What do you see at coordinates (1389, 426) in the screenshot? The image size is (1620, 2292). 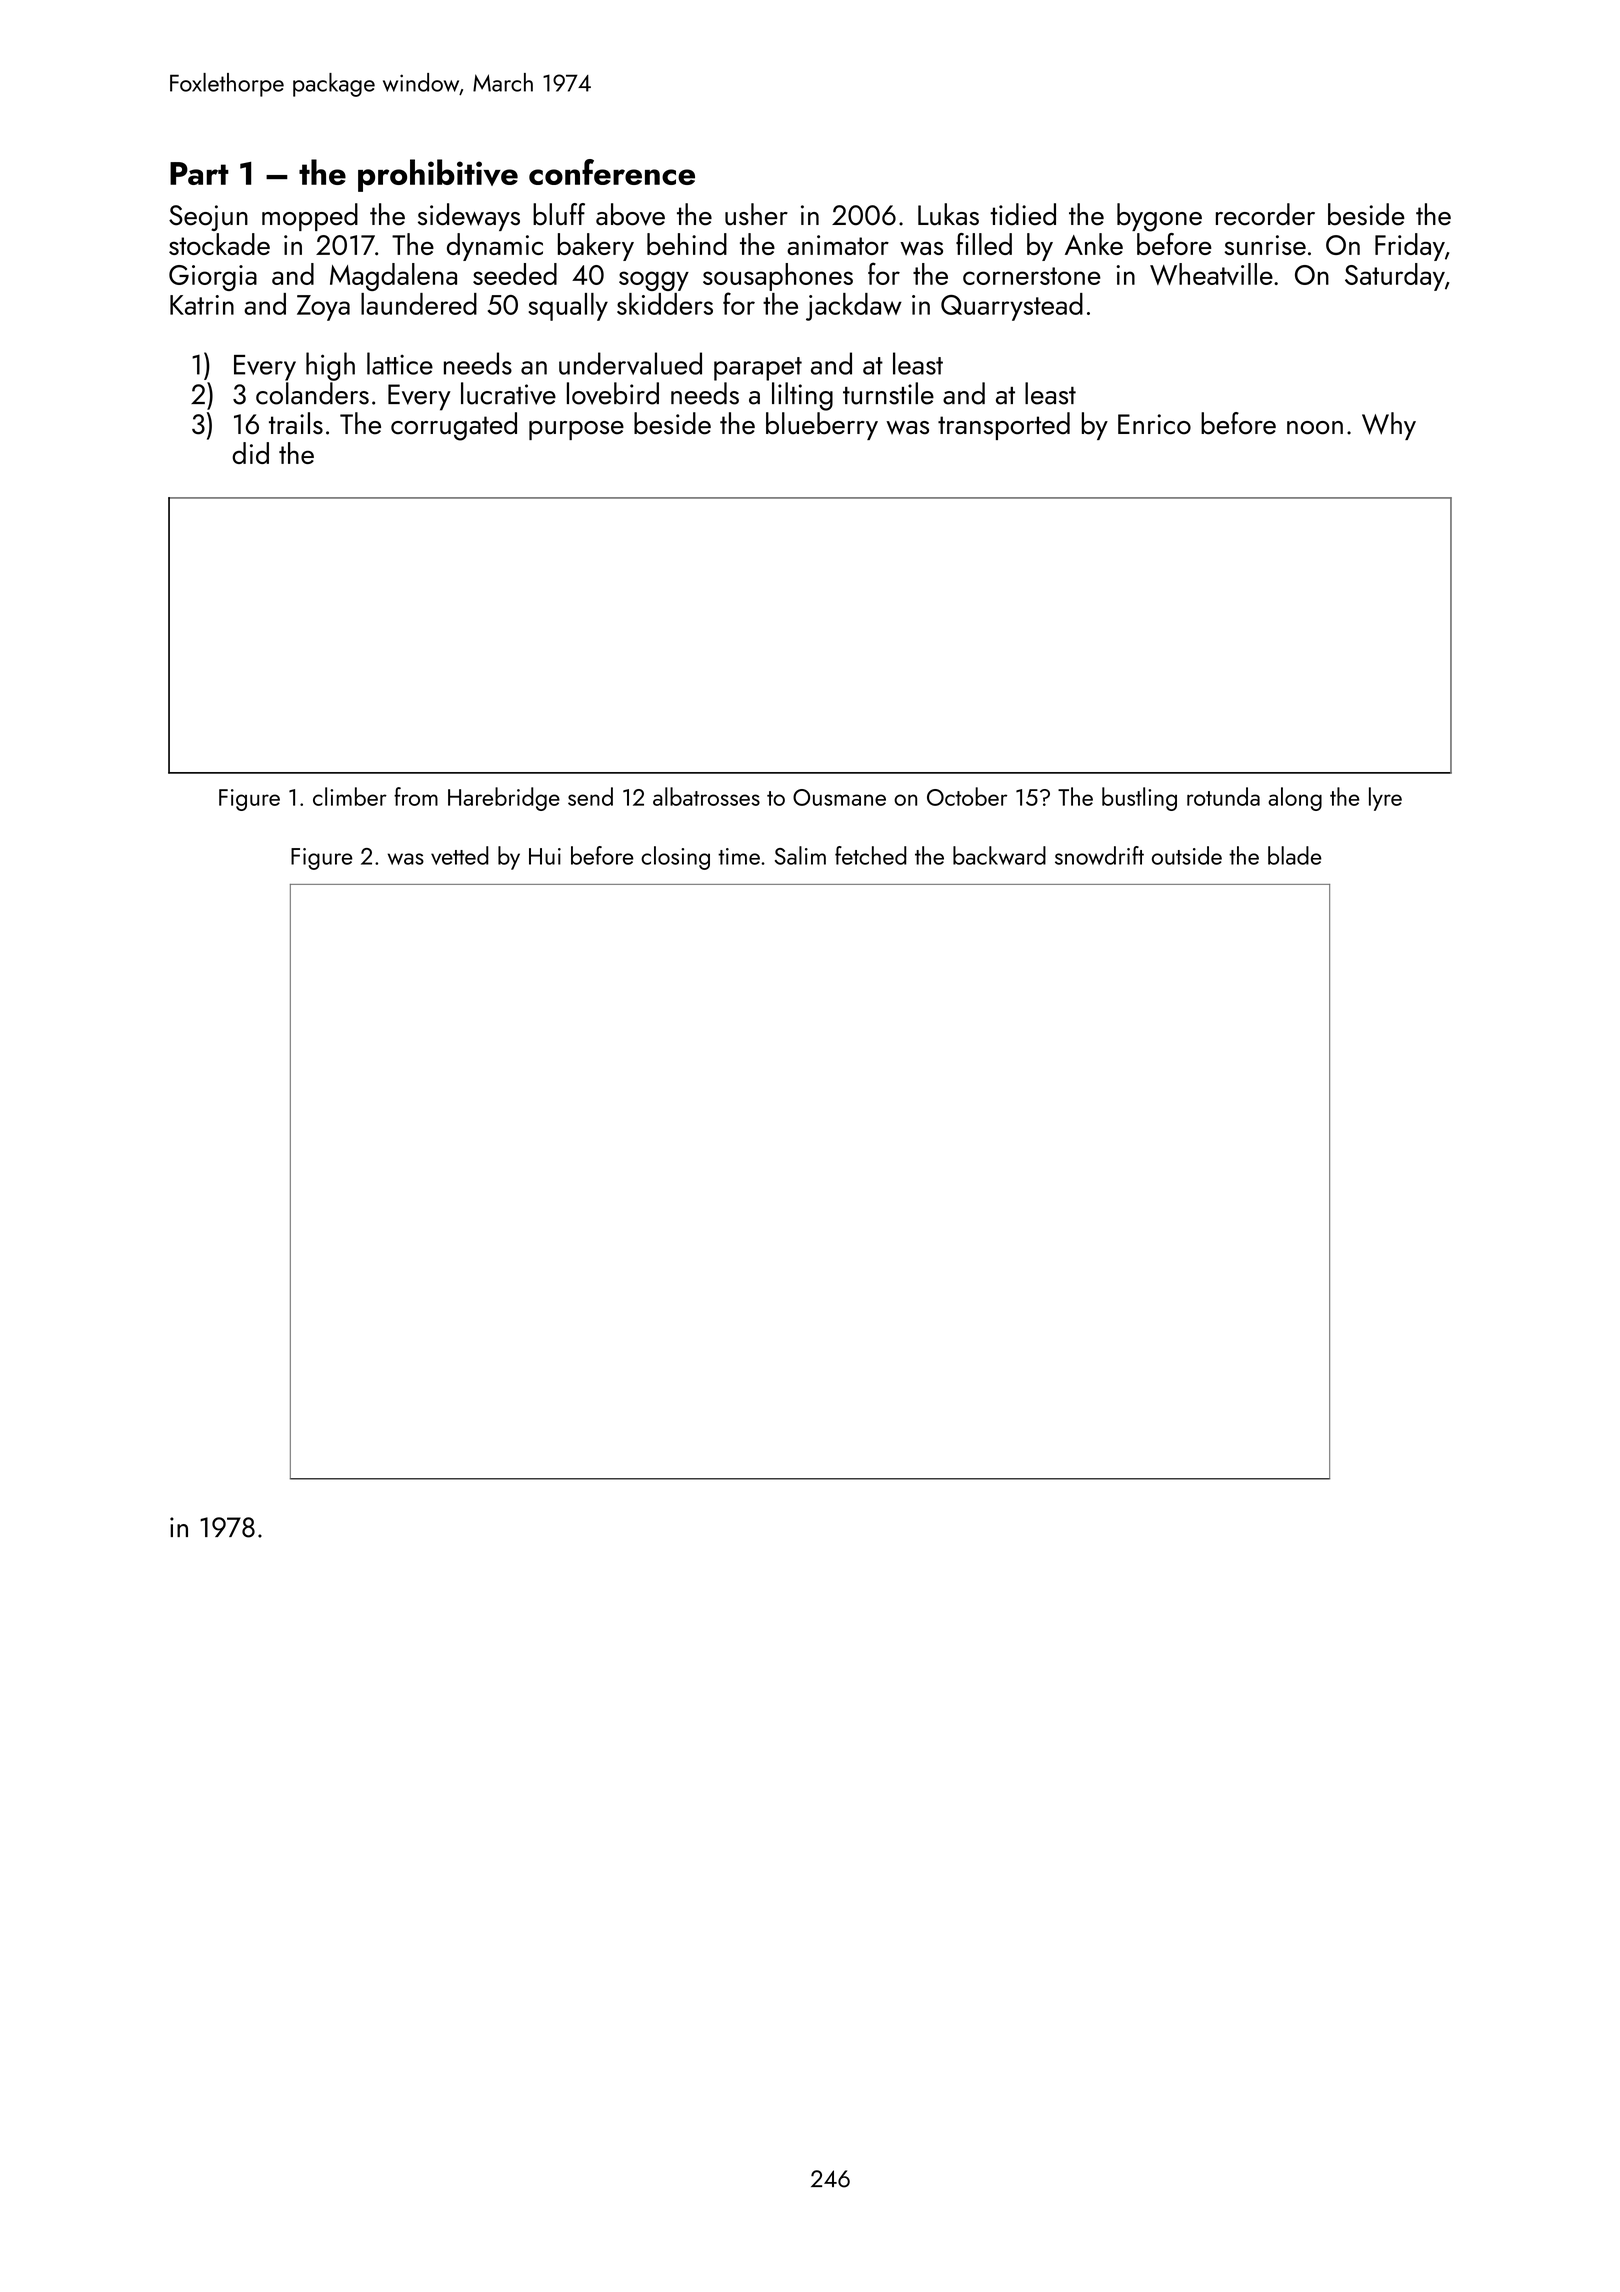 I see `Why` at bounding box center [1389, 426].
